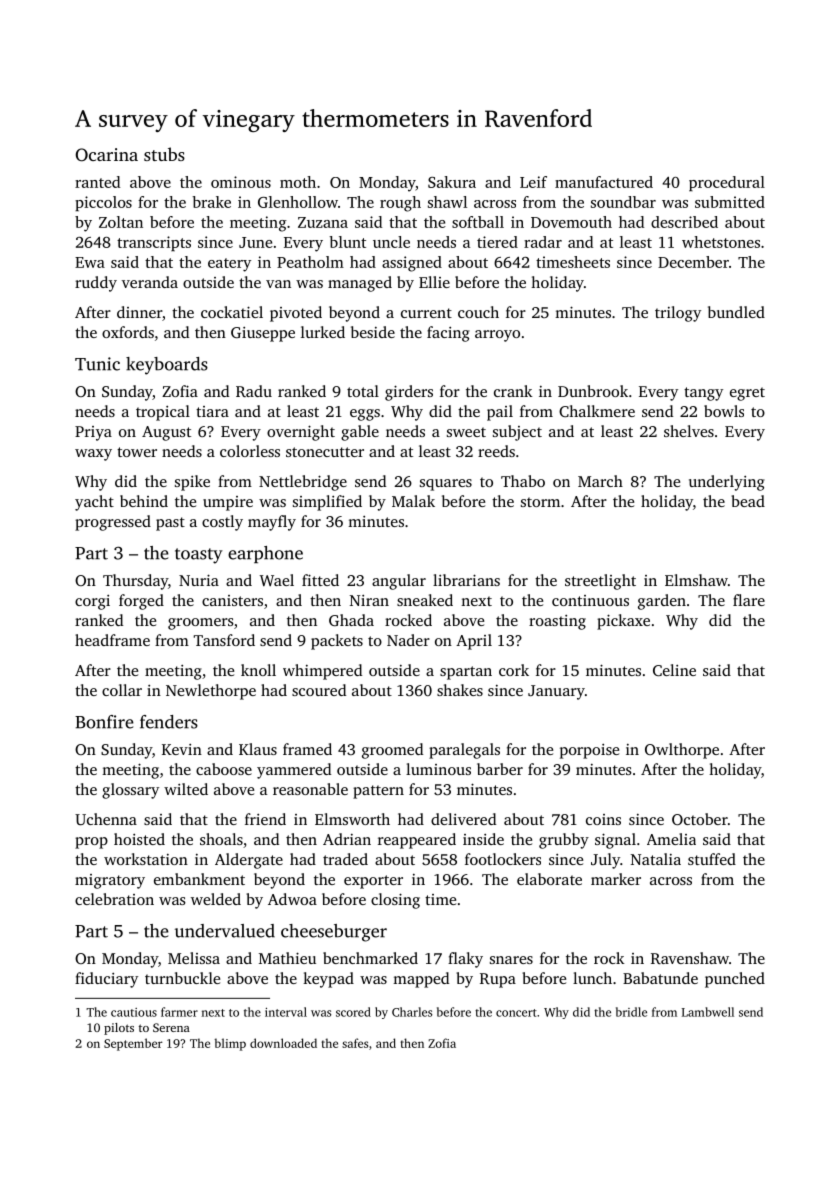 The image size is (840, 1191). I want to click on scored, so click(353, 1012).
